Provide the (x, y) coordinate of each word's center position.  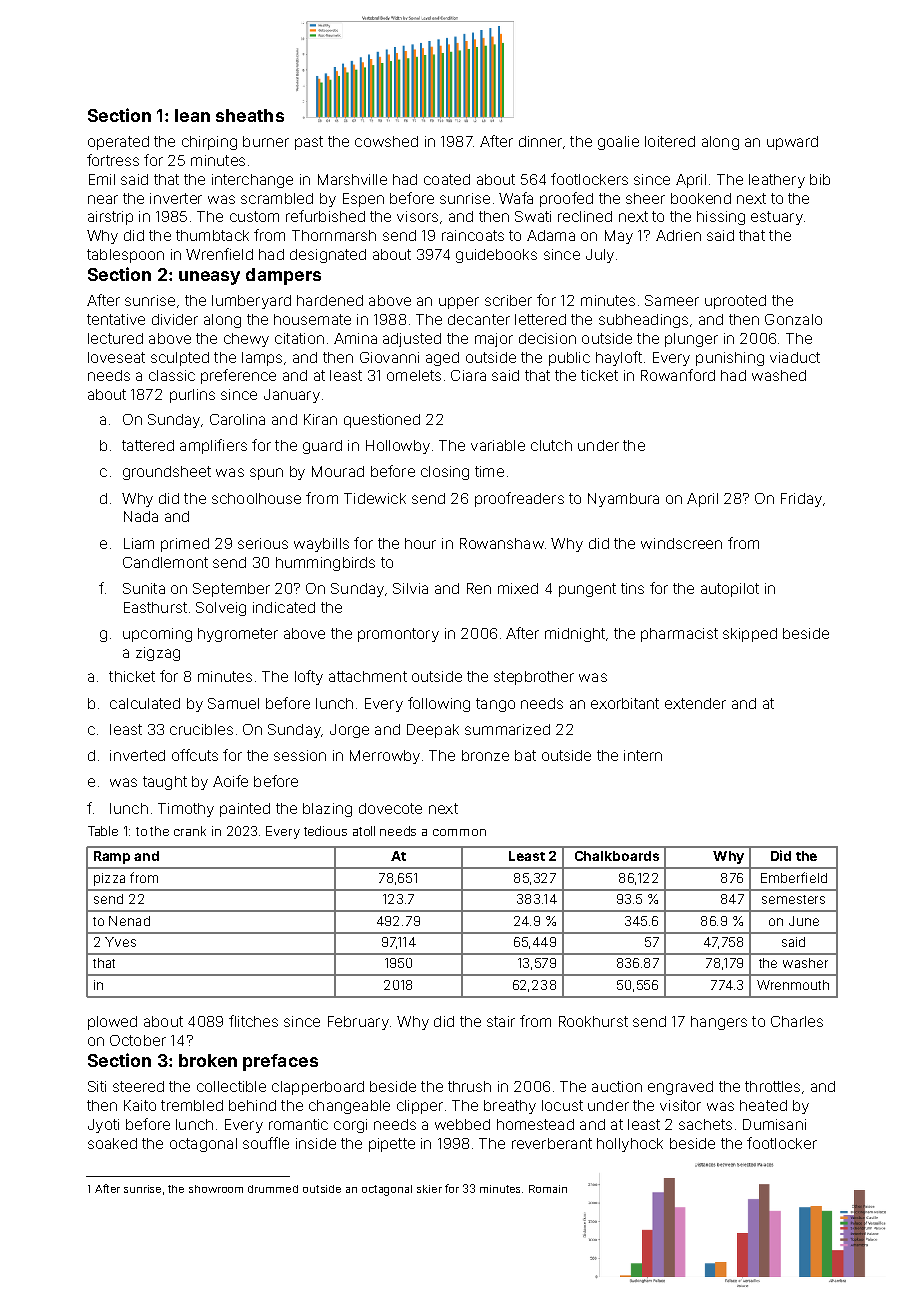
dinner (540, 141)
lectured (115, 338)
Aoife (230, 781)
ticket (599, 375)
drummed (273, 1189)
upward (792, 143)
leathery (777, 181)
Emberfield (794, 877)
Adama (551, 235)
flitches (253, 1021)
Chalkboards (617, 856)
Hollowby (398, 447)
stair (501, 1021)
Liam (139, 543)
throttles (772, 1086)
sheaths (250, 115)
